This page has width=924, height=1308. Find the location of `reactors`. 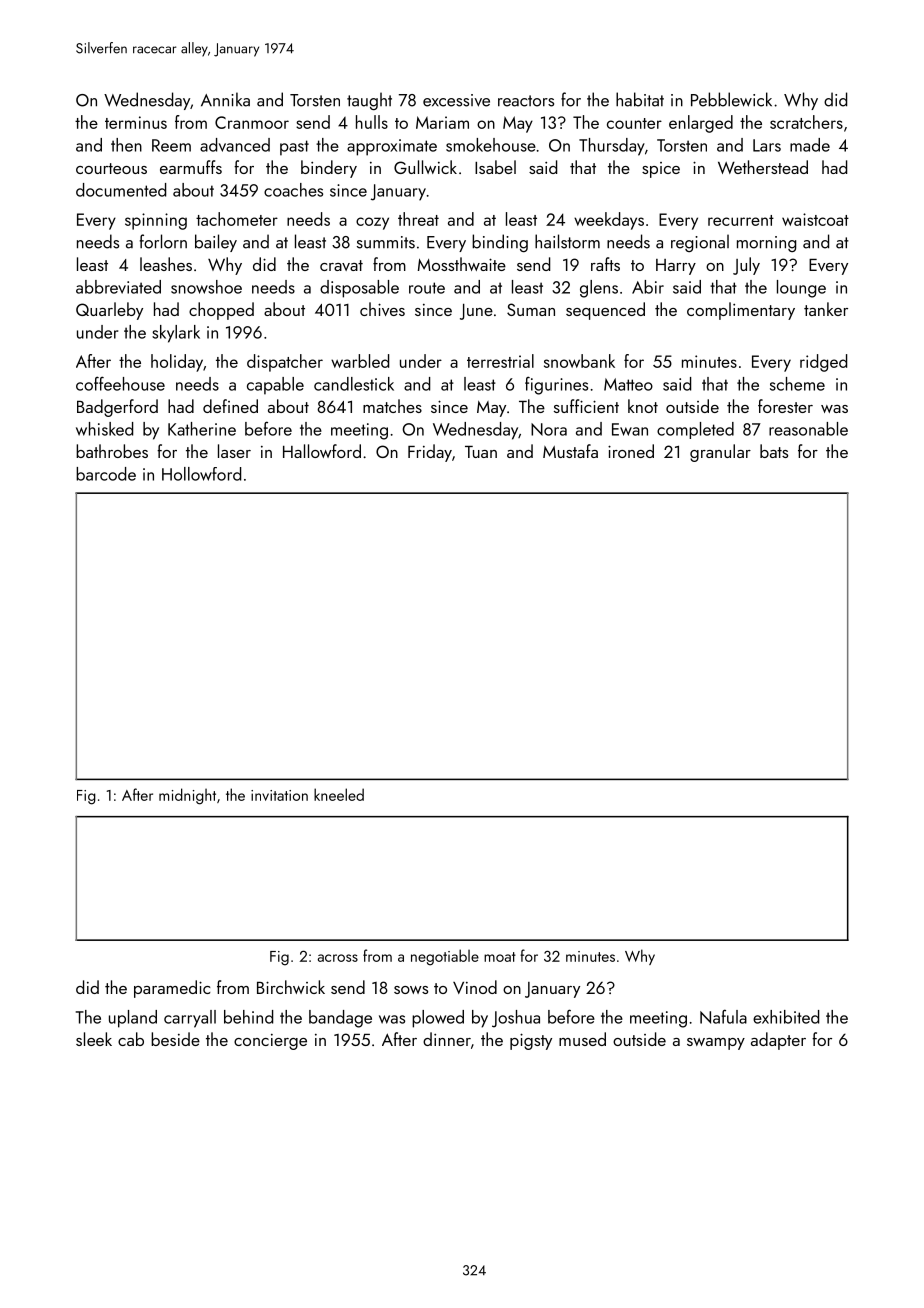

reactors is located at coordinates (526, 101).
